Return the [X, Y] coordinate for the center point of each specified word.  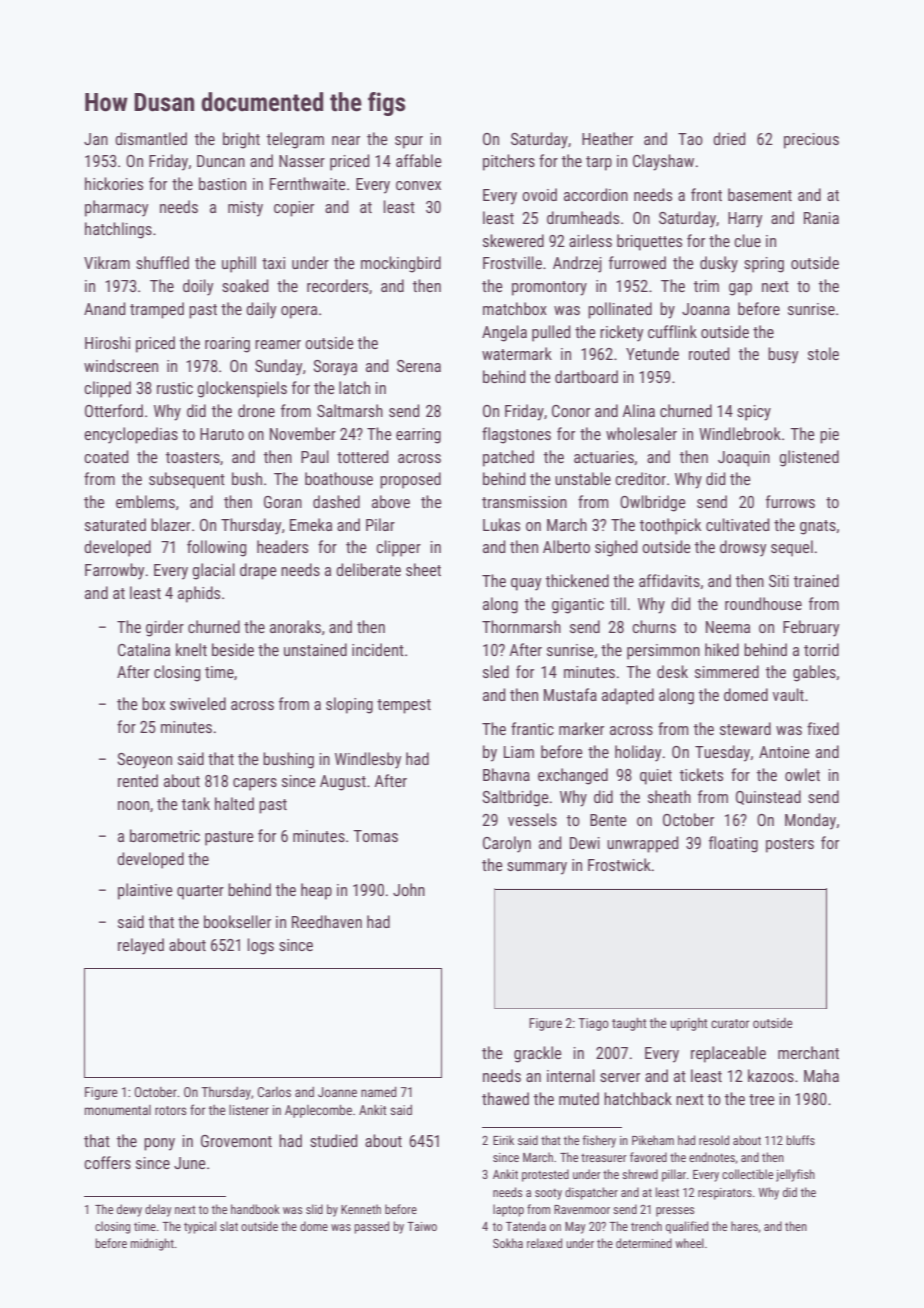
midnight [152, 1244]
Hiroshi [107, 342]
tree [762, 1099]
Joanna [706, 309]
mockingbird [401, 264]
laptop [508, 1210]
